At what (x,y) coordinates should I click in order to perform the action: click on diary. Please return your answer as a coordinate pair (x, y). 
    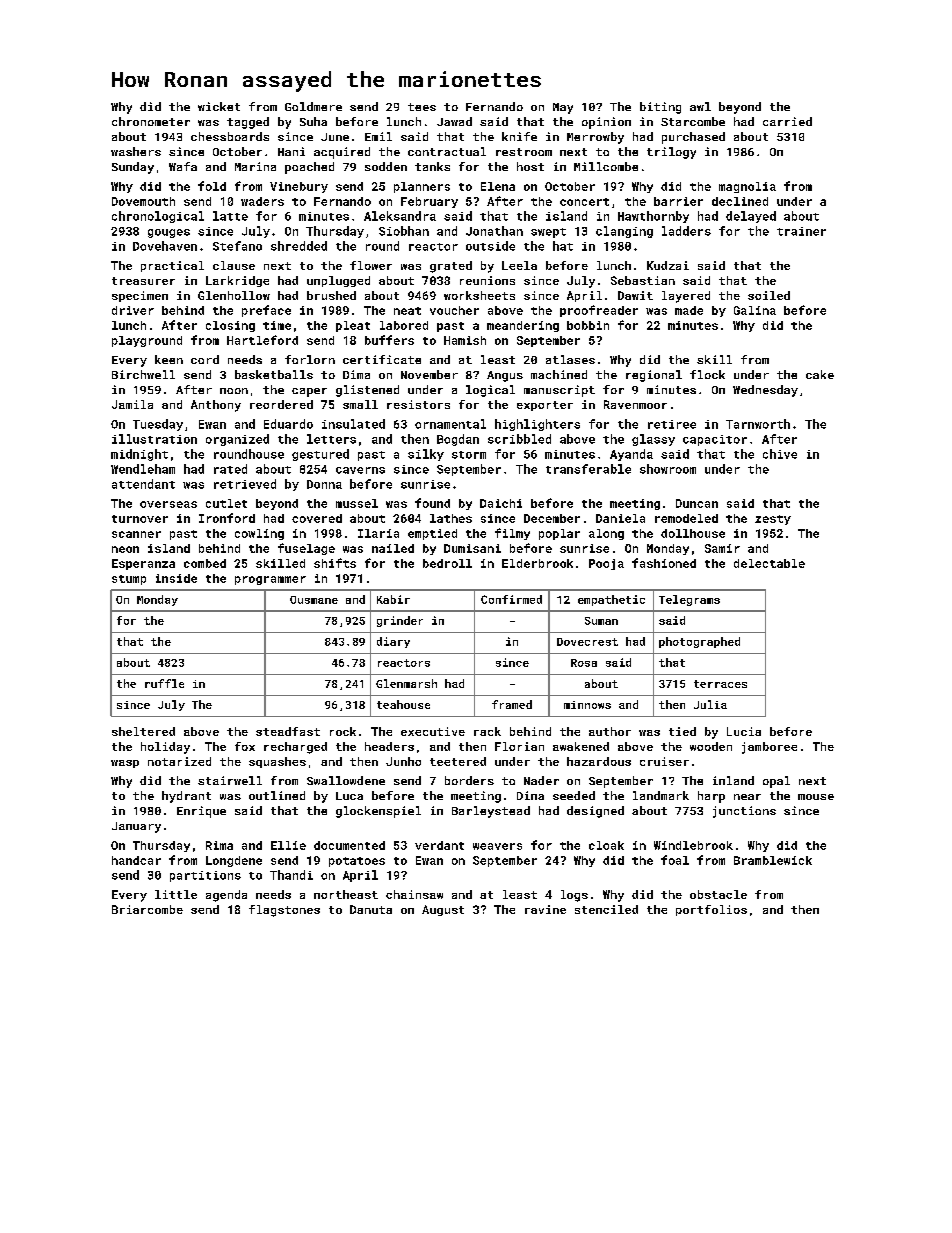
    Looking at the image, I should click on (393, 642).
